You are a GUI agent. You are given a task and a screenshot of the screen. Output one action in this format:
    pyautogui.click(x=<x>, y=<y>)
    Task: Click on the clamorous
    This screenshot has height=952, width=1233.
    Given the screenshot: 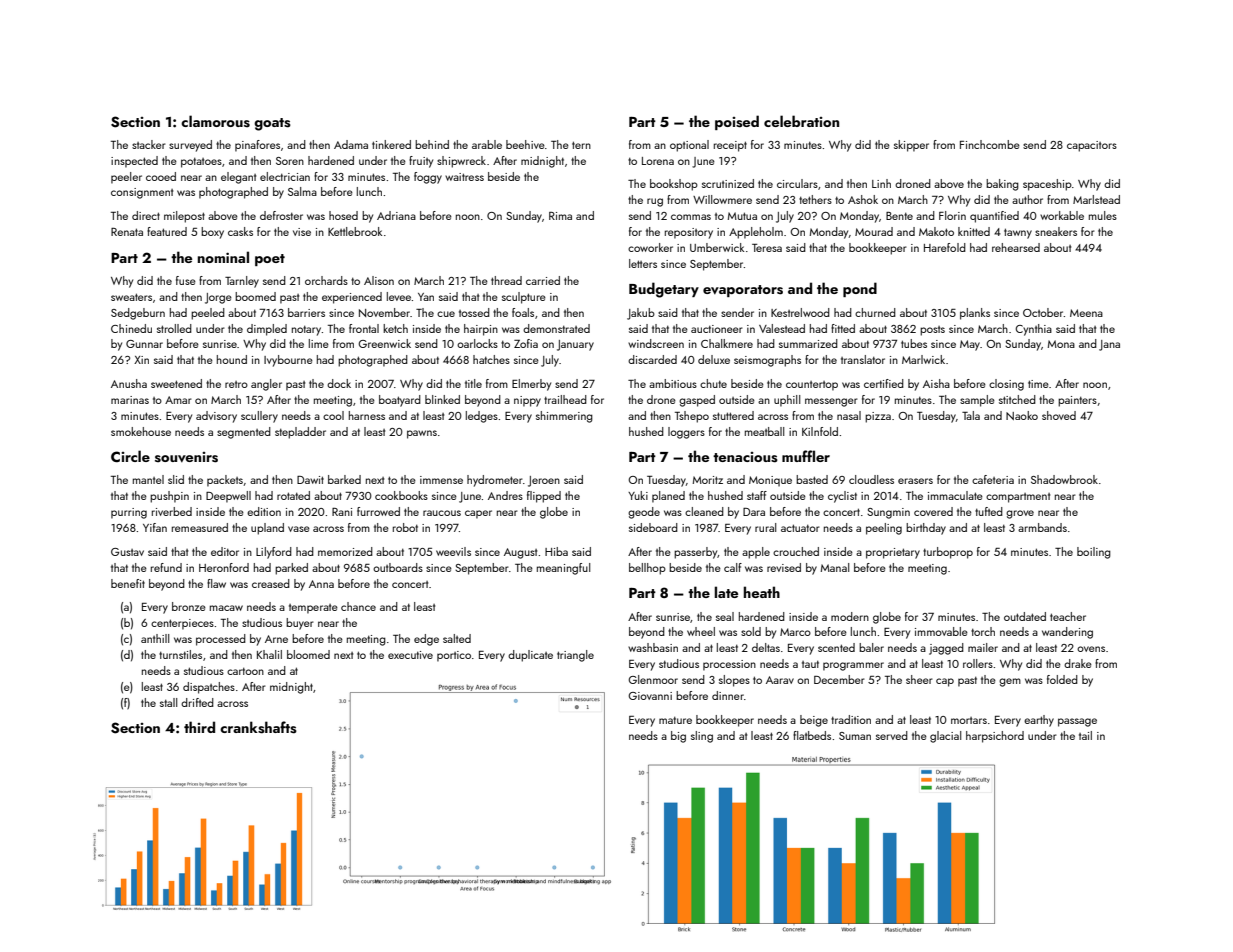 What is the action you would take?
    pyautogui.click(x=215, y=121)
